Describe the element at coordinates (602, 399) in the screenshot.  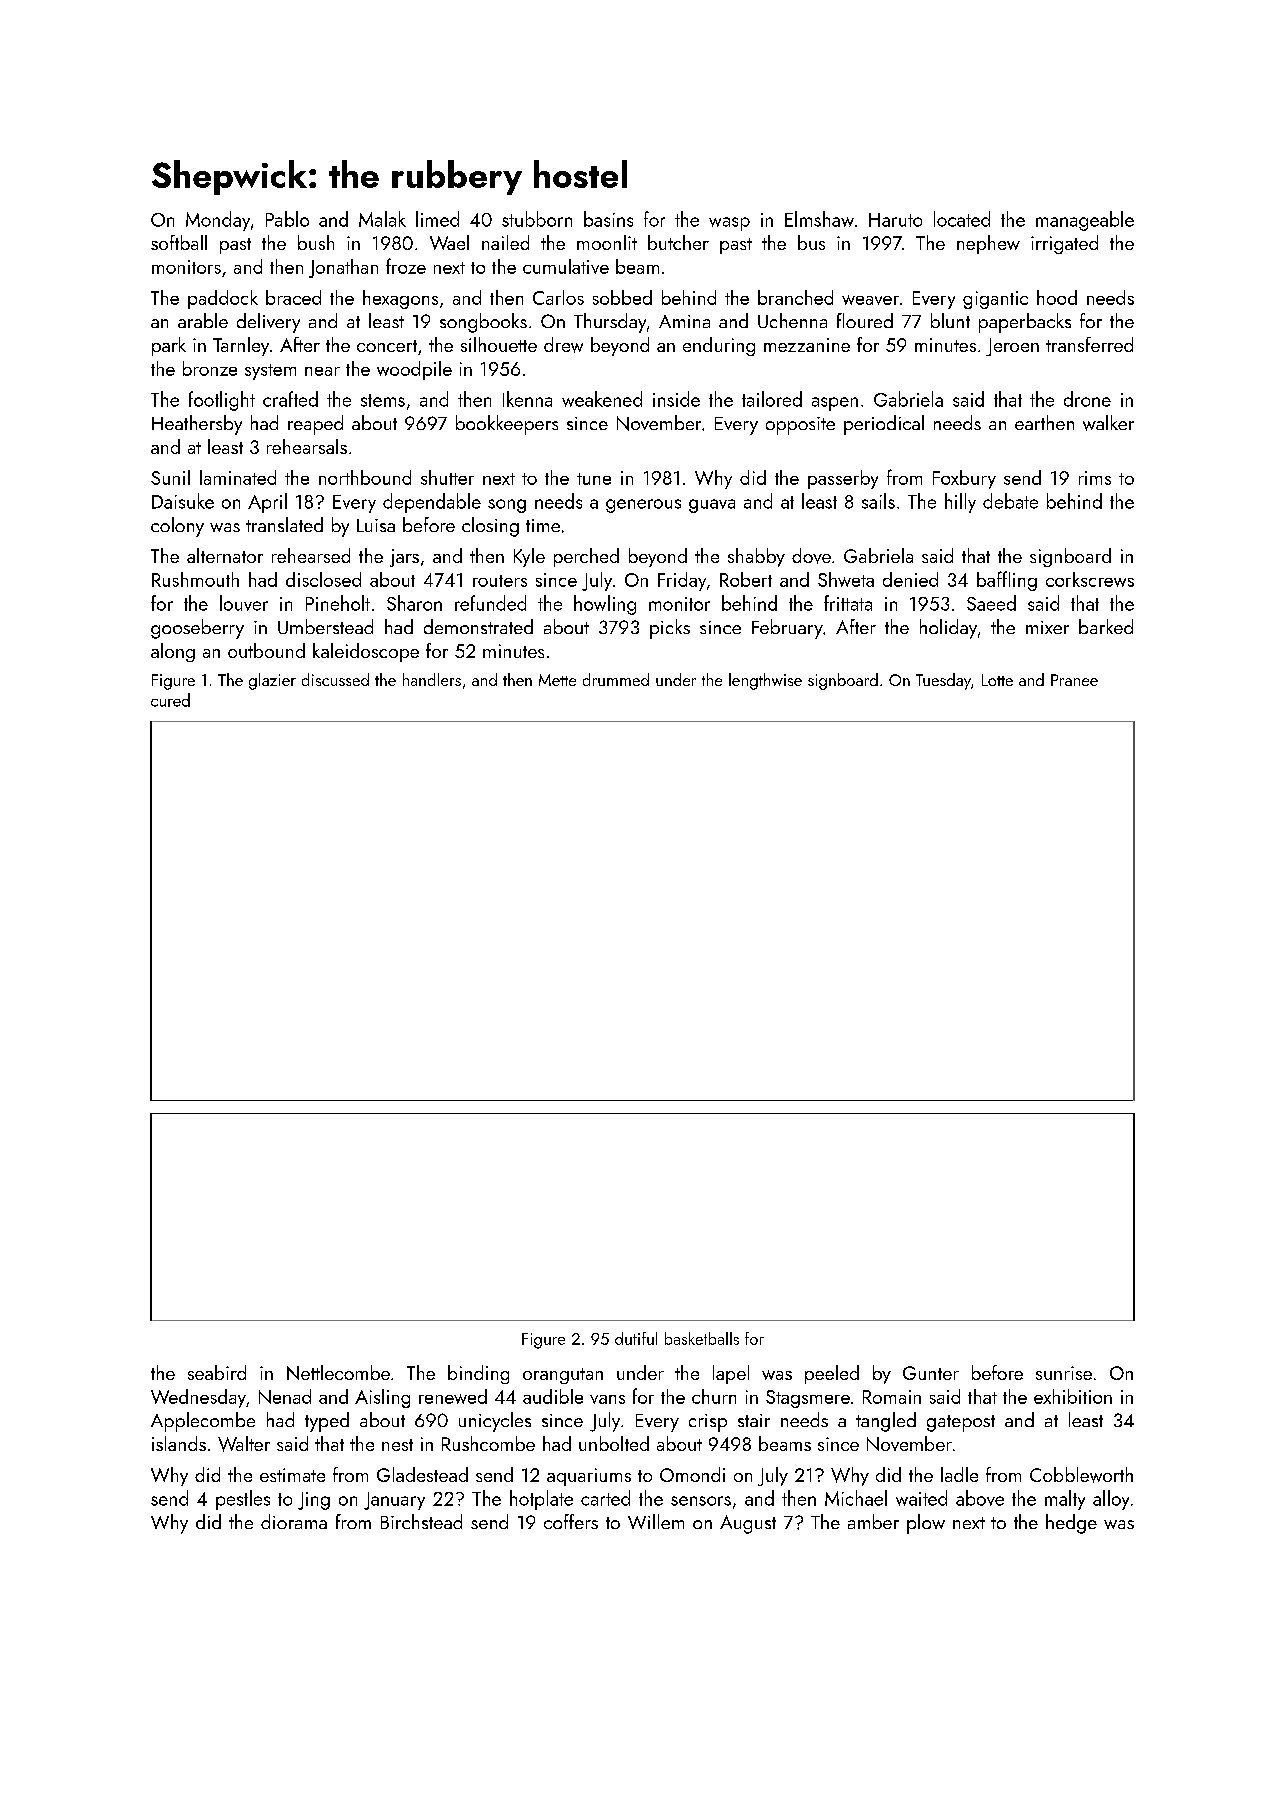
I see `weakened` at that location.
